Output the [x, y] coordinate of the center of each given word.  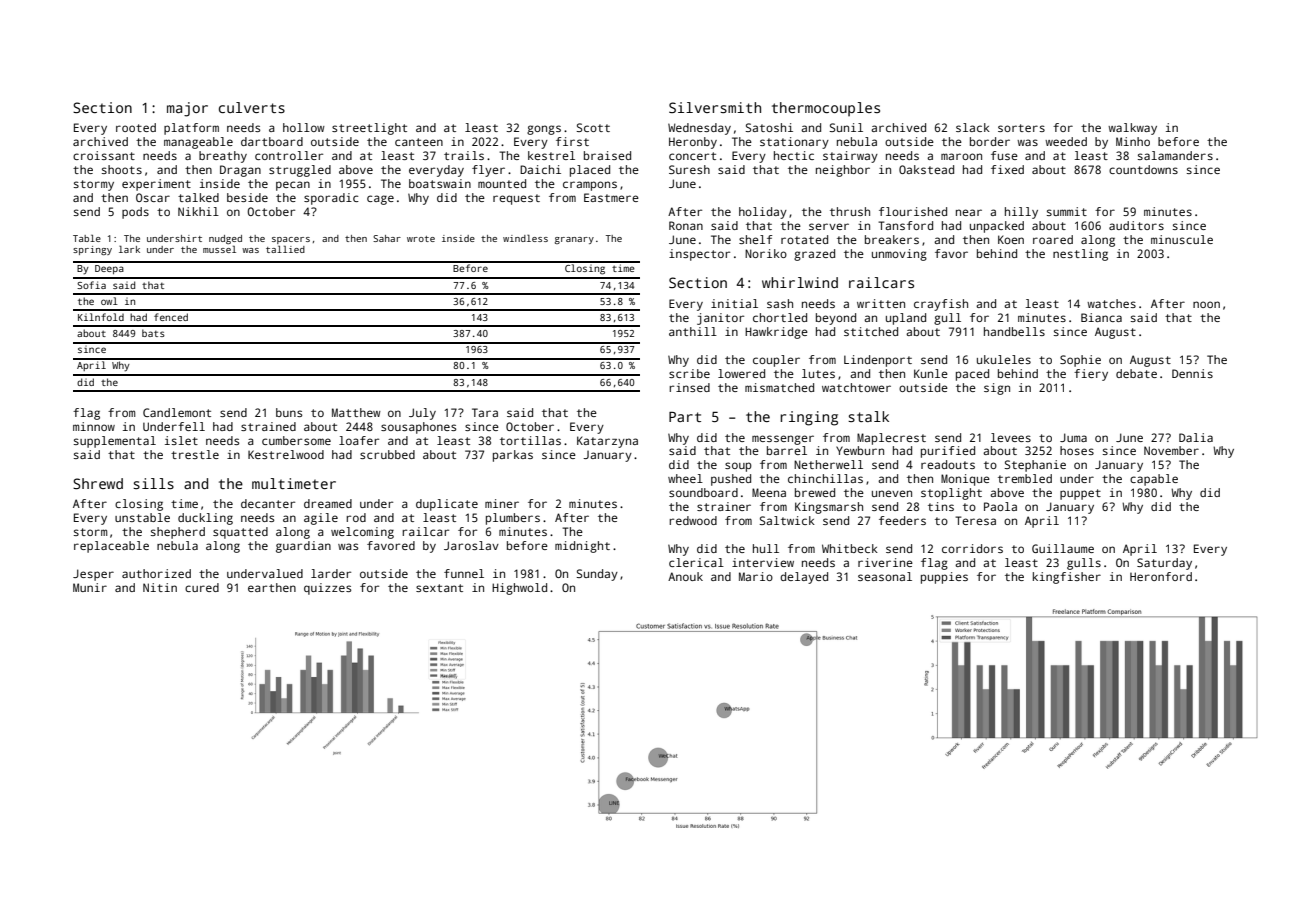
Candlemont [177, 412]
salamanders [1175, 155]
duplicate [447, 505]
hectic [794, 155]
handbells [1014, 331]
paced [972, 375]
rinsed [689, 387]
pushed [731, 480]
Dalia [1196, 437]
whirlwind [800, 282]
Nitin [160, 587]
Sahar [387, 238]
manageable [198, 143]
